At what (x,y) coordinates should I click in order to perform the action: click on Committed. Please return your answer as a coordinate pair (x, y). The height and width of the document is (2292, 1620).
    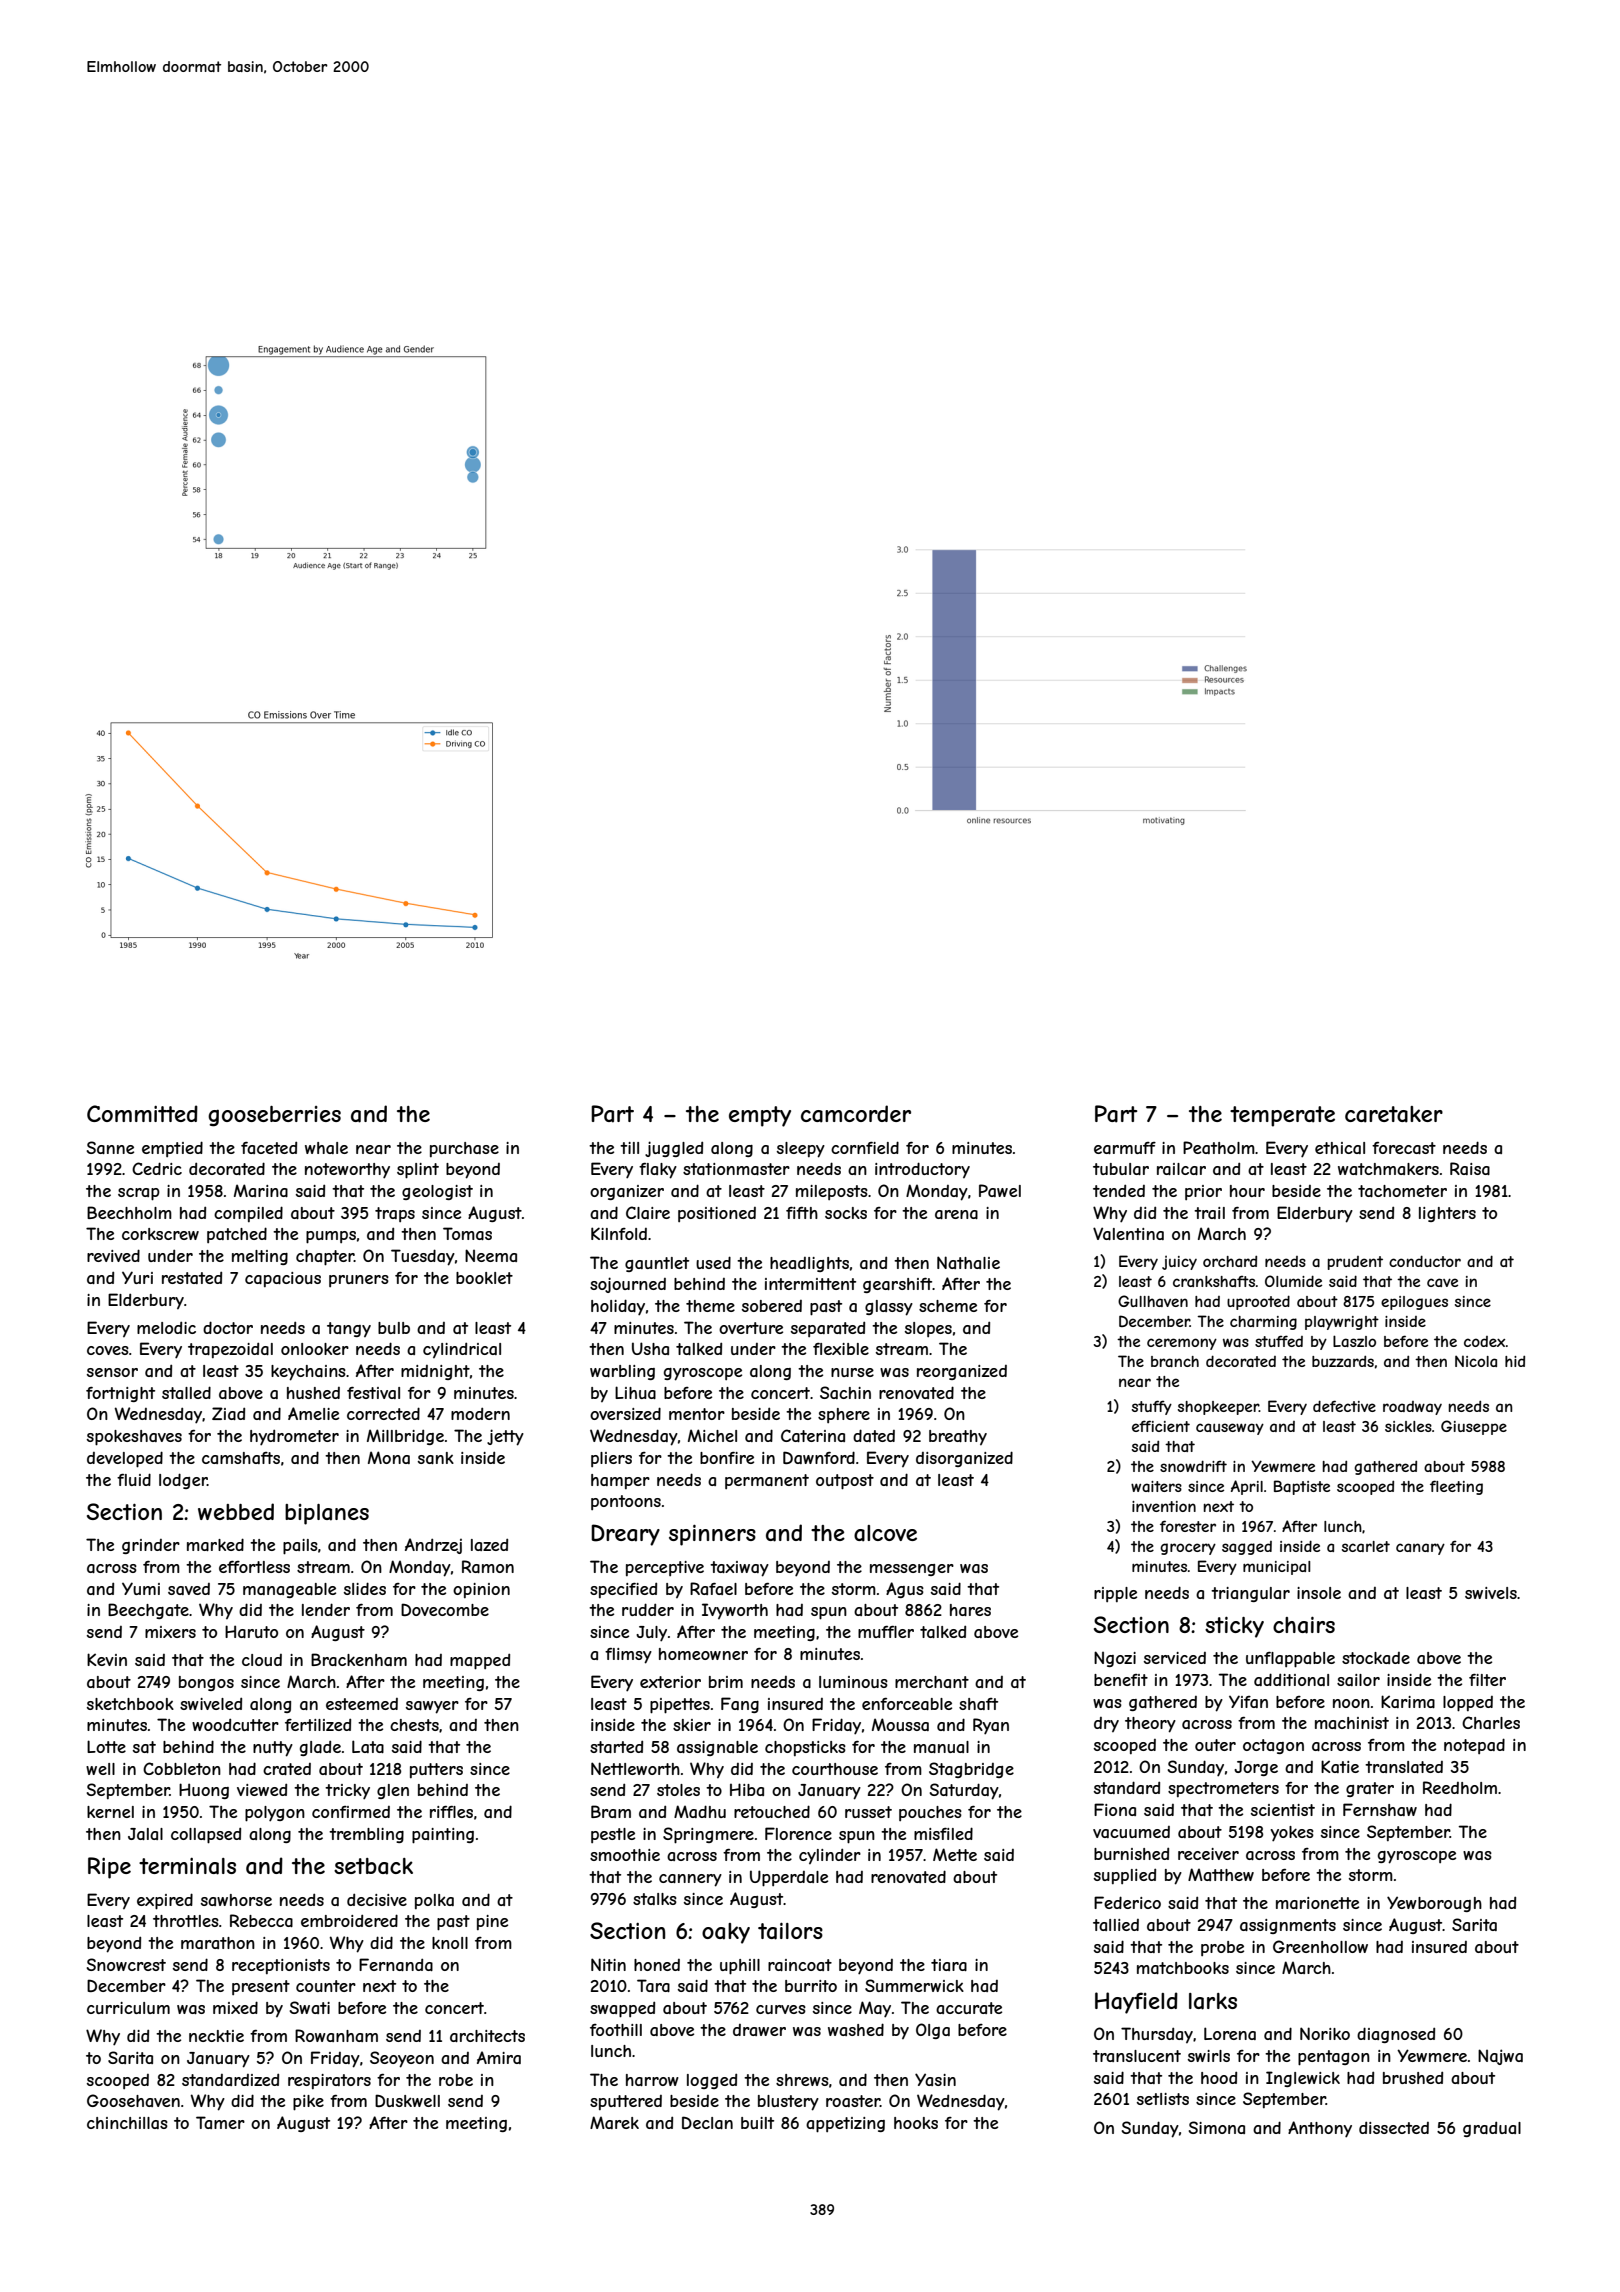
    Looking at the image, I should click on (142, 1113).
